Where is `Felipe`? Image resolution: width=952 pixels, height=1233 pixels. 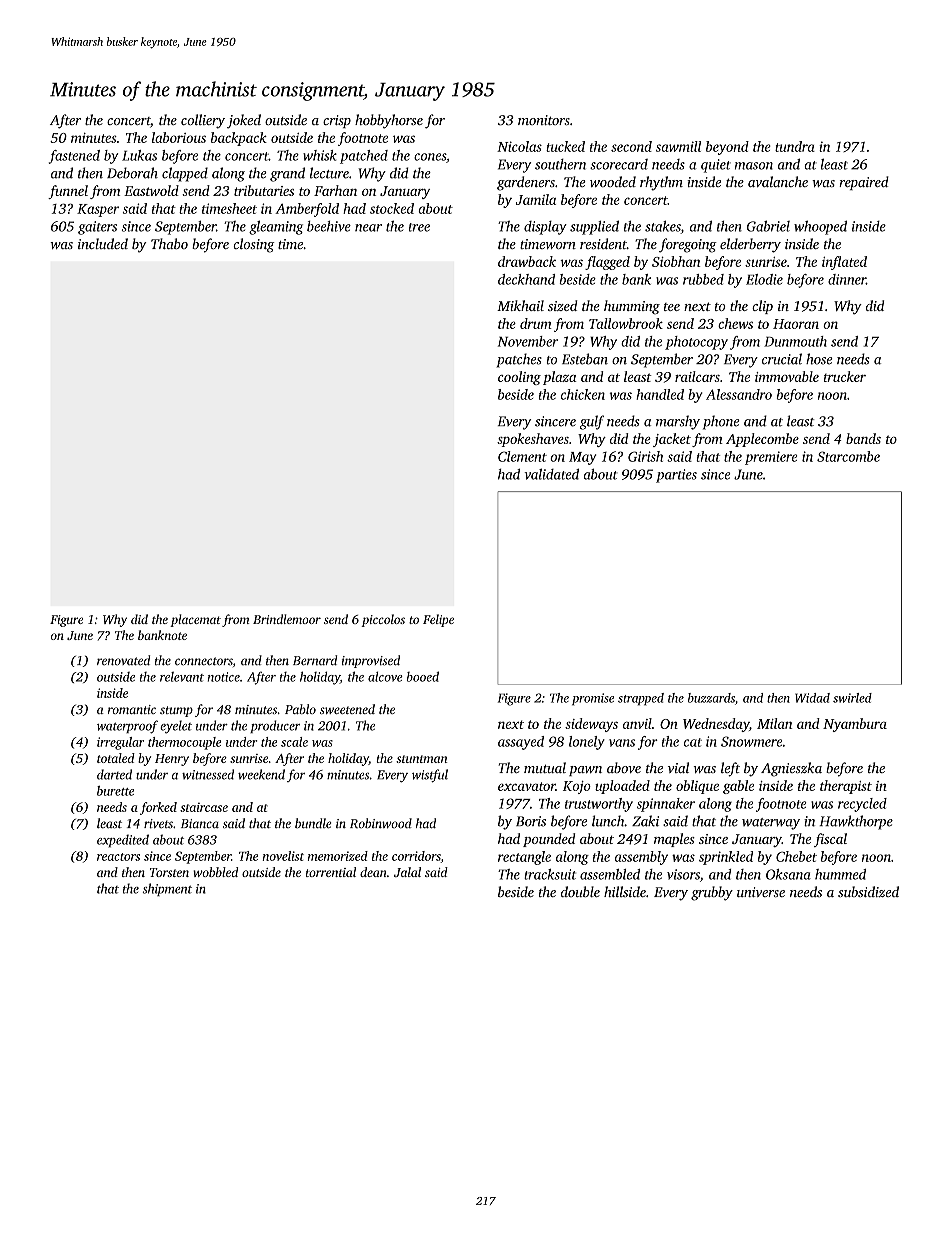 Felipe is located at coordinates (438, 620).
